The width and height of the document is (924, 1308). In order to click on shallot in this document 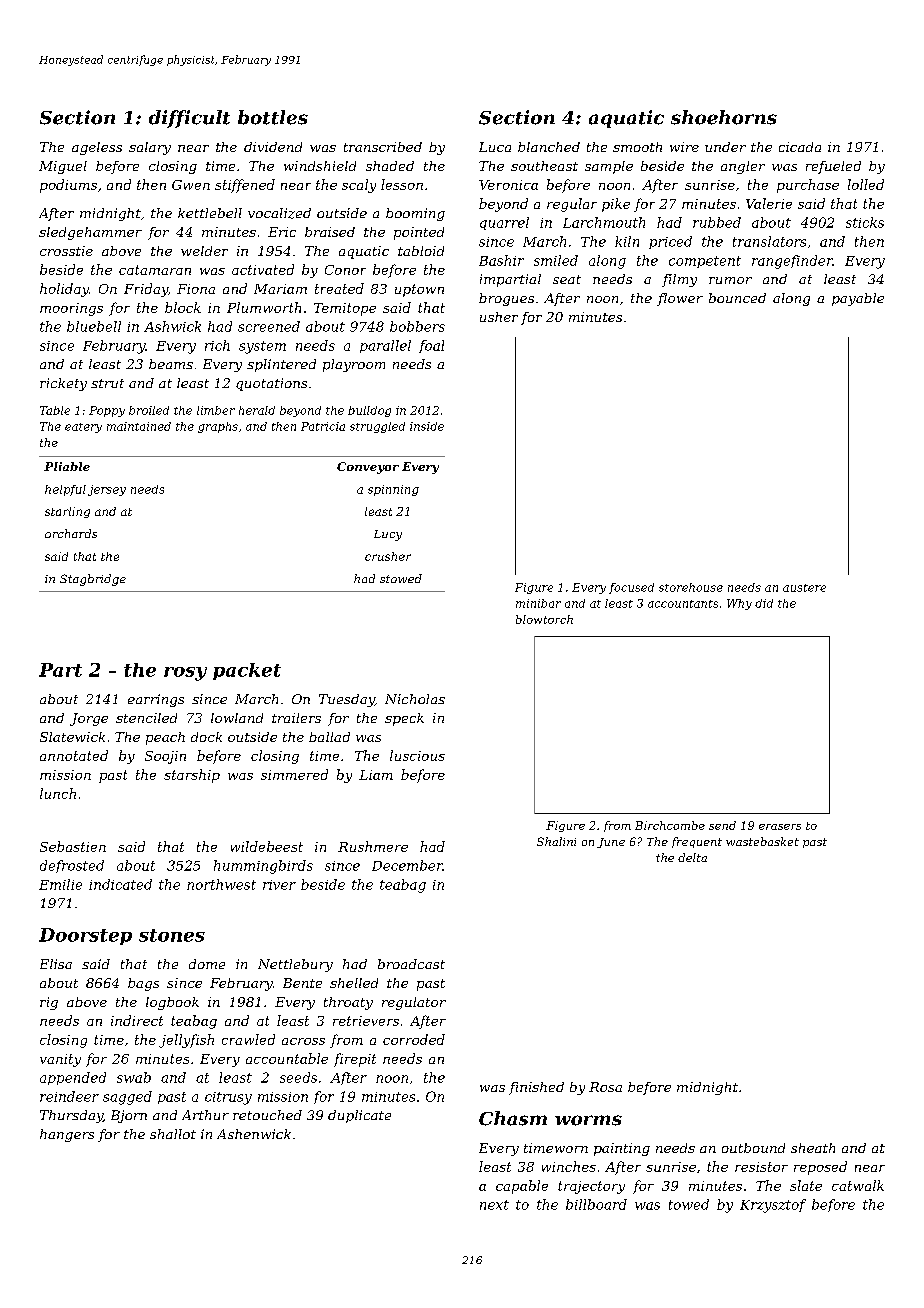, I will do `click(173, 1134)`.
